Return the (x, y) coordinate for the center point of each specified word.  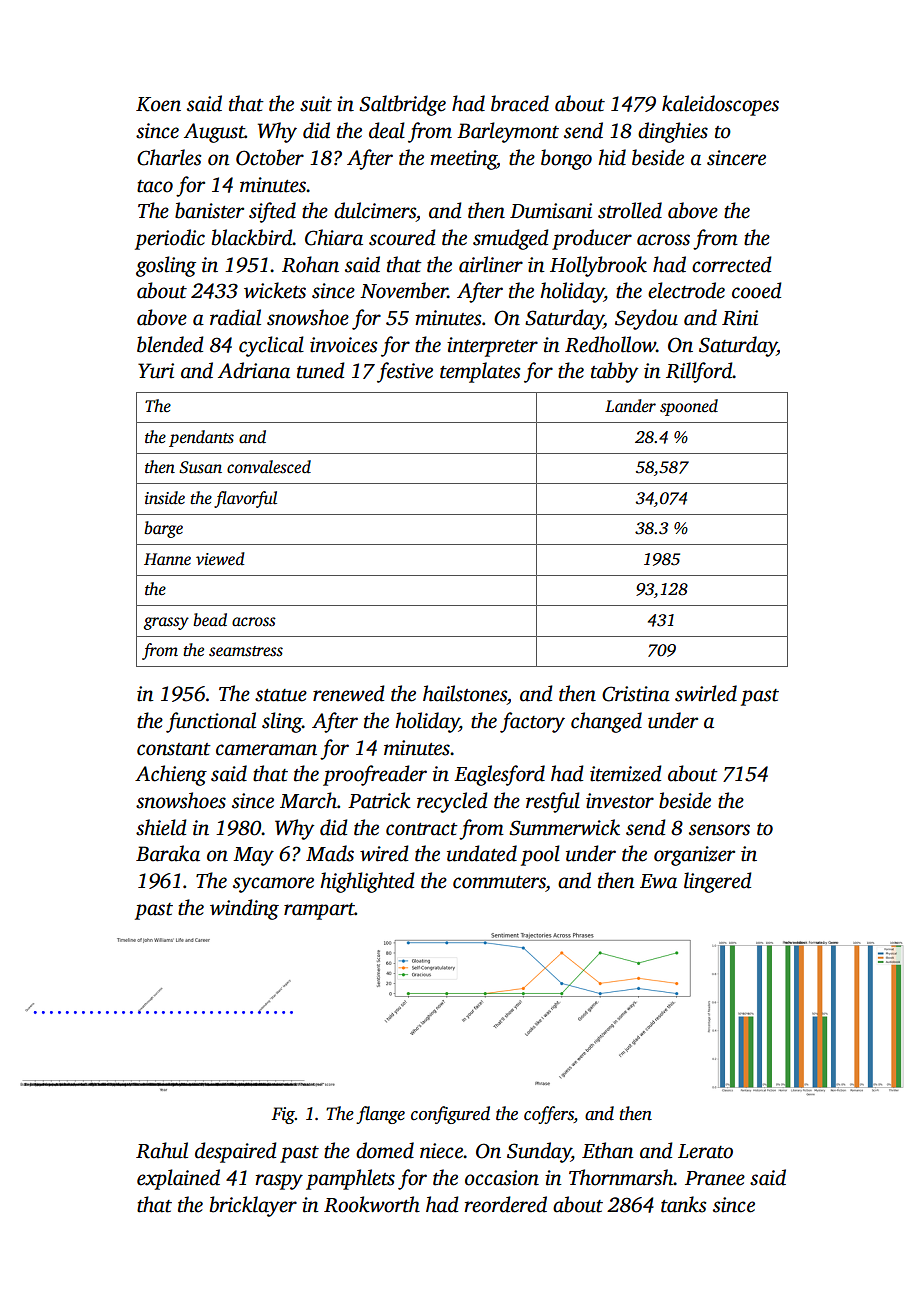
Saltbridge (402, 105)
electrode (686, 290)
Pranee (715, 1178)
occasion (502, 1178)
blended (170, 344)
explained (178, 1179)
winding (244, 909)
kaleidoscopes (720, 105)
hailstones (465, 693)
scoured (402, 237)
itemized (626, 773)
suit (316, 104)
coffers (549, 1115)
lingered (718, 882)
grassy (166, 623)
